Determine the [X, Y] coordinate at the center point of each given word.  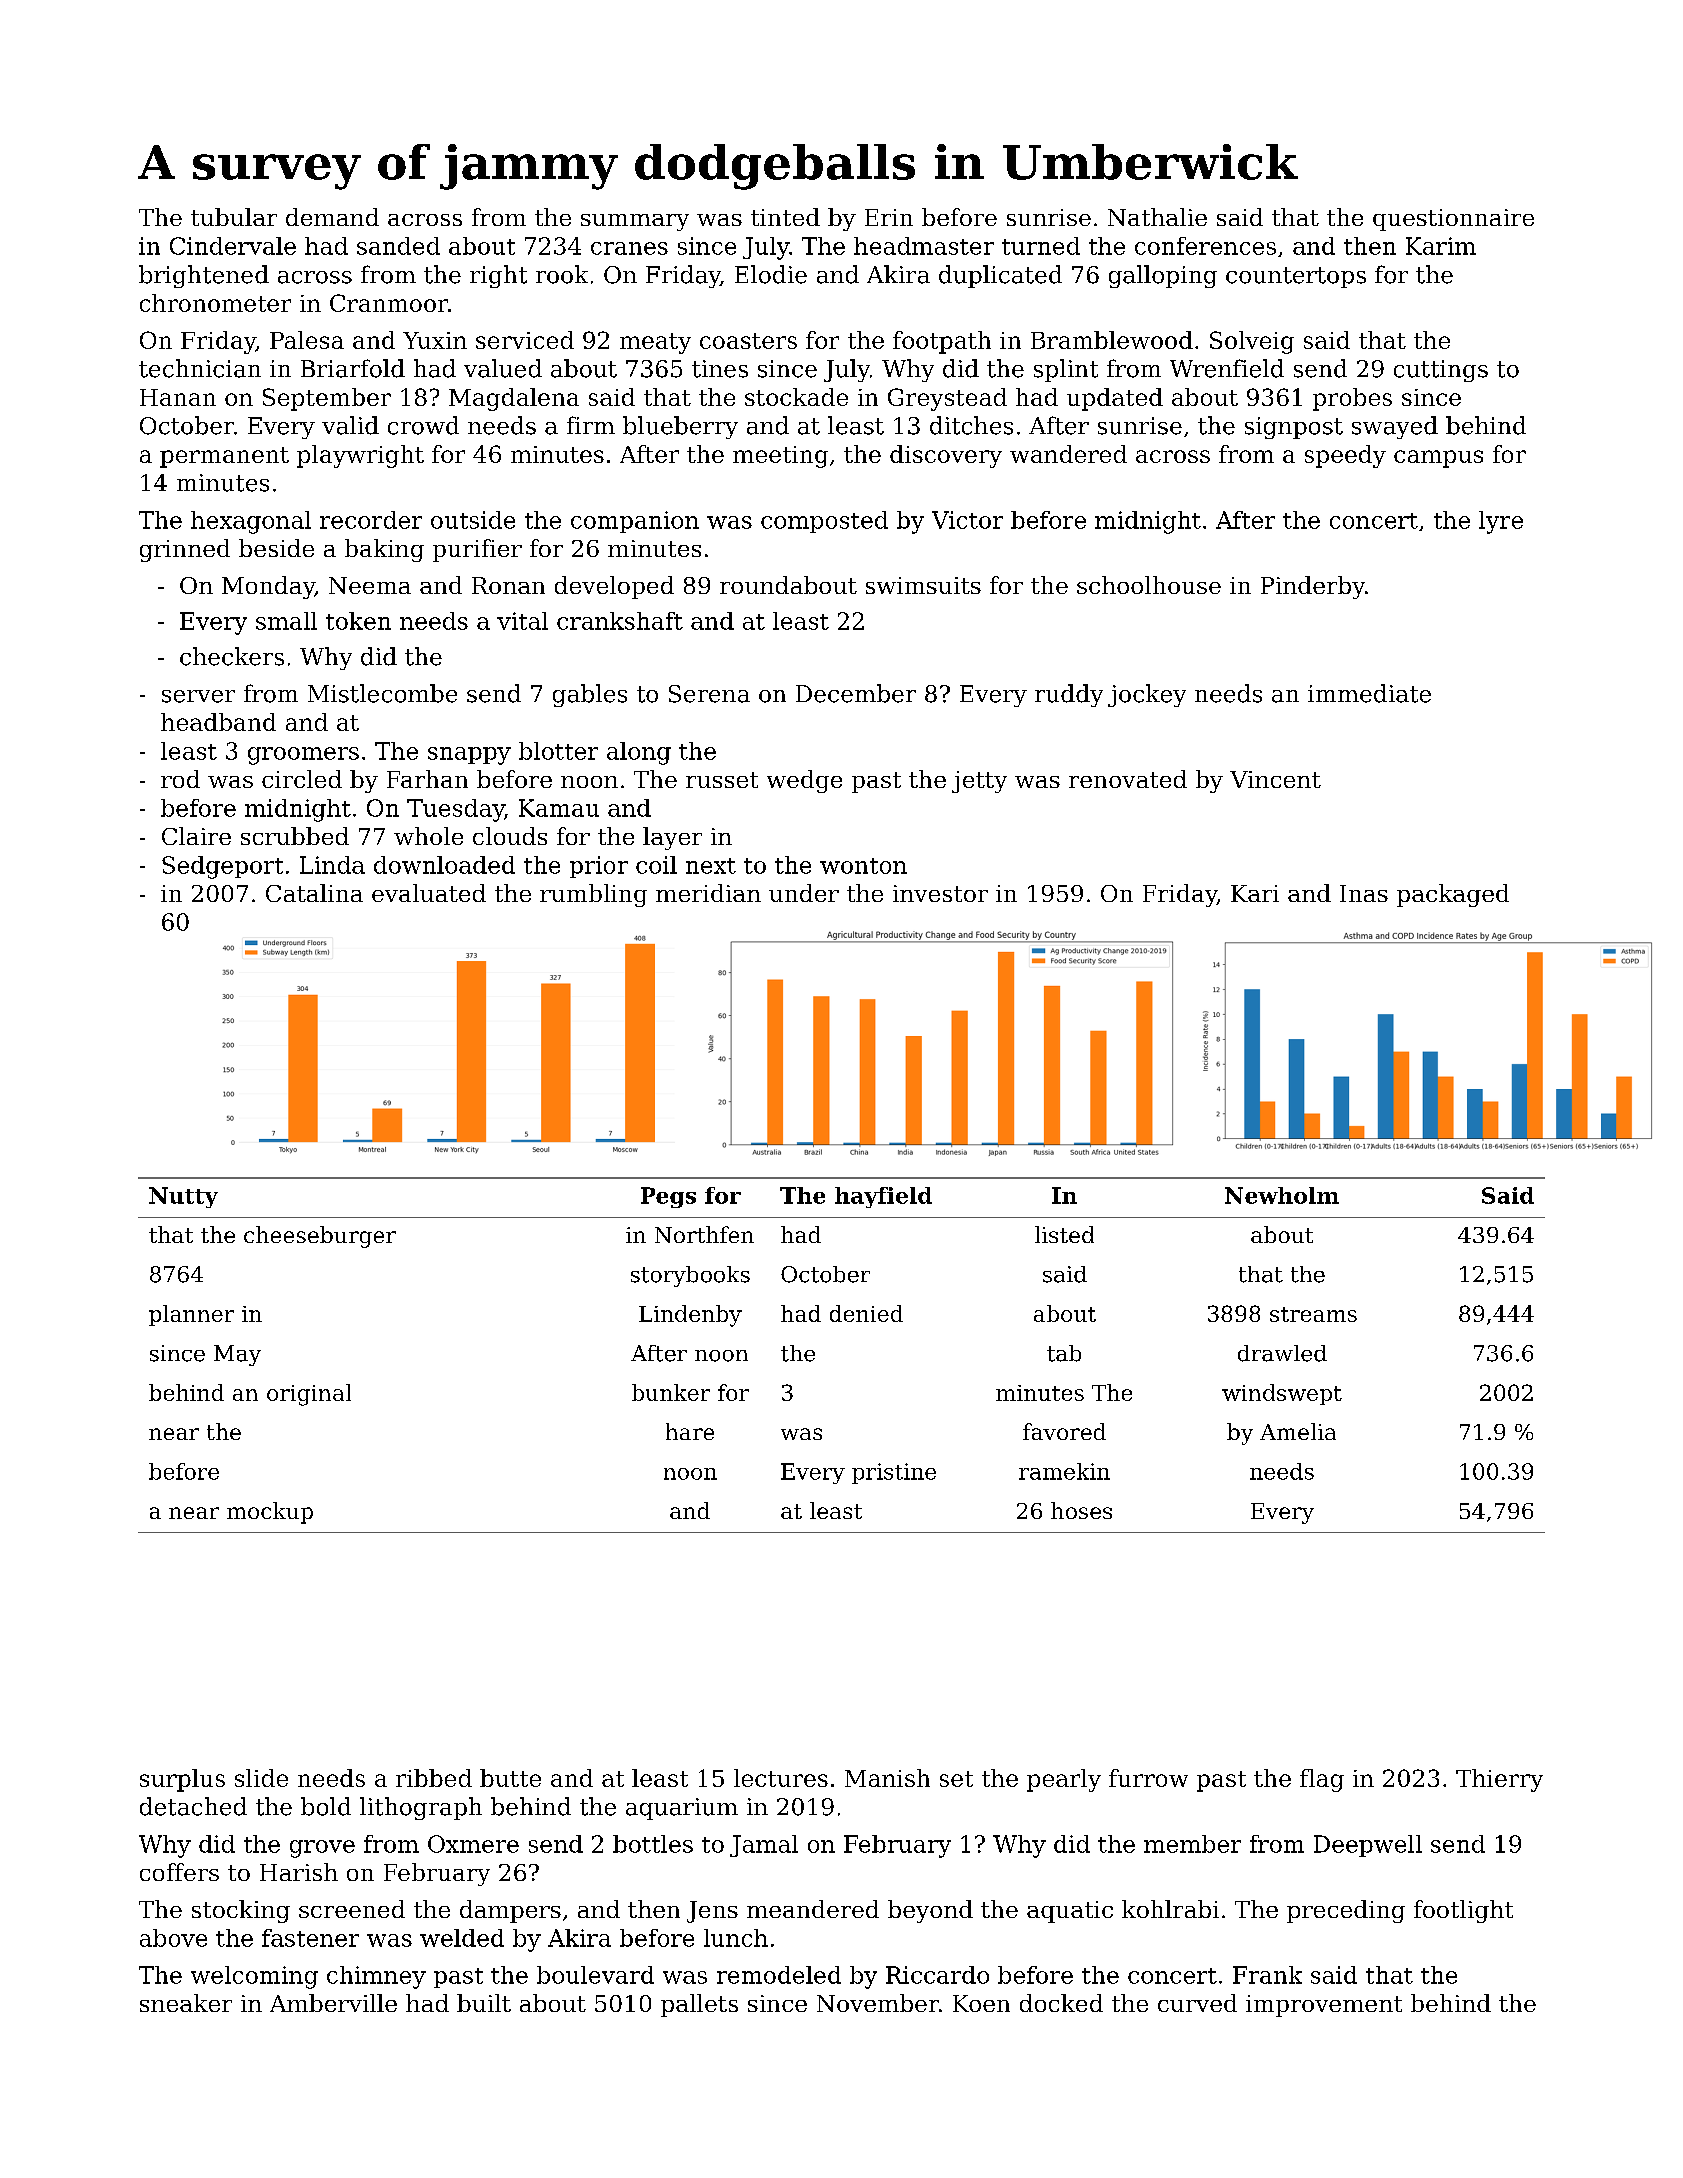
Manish [887, 1778]
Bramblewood [1112, 340]
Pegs [668, 1197]
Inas [1364, 893]
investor [940, 893]
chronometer [215, 303]
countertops [1296, 277]
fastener [310, 1938]
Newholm [1282, 1195]
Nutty [183, 1197]
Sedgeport [222, 867]
